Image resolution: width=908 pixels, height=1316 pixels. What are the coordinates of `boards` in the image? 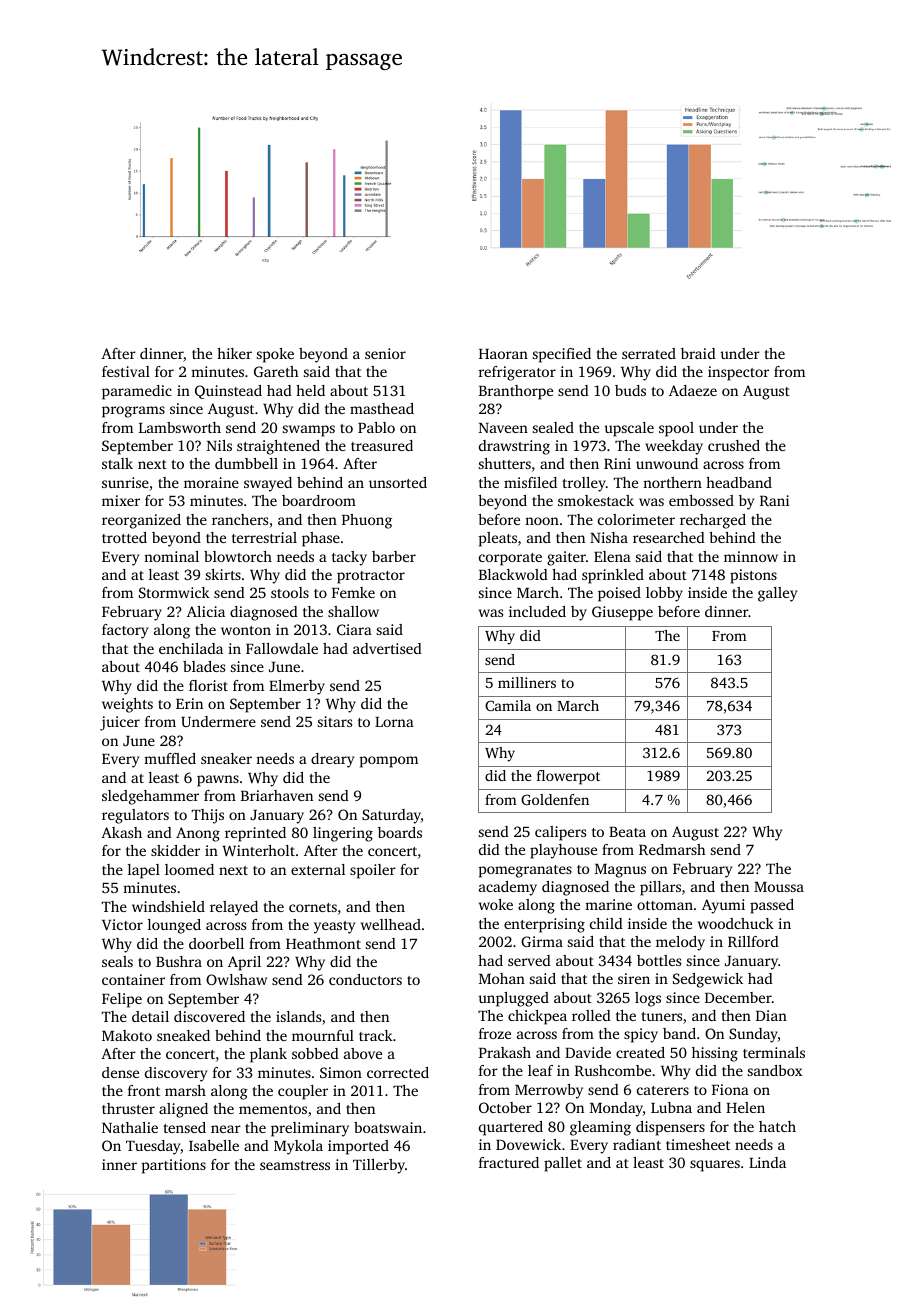 It's located at (400, 832).
